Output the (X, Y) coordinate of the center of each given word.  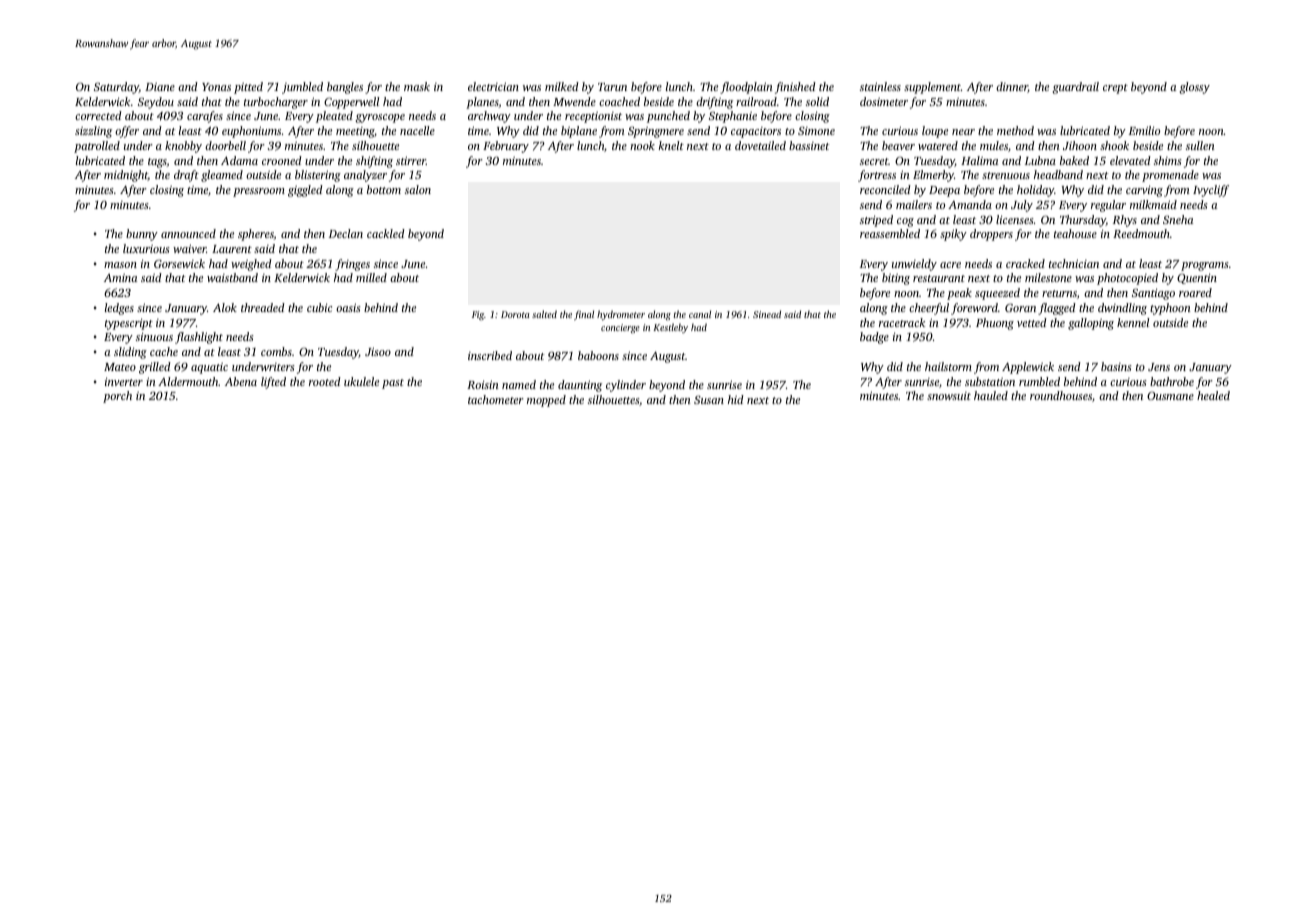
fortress (877, 176)
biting (896, 279)
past (393, 384)
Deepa (944, 191)
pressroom (259, 192)
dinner (1012, 87)
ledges (119, 309)
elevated (1130, 160)
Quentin (1197, 278)
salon (418, 189)
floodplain (746, 88)
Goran (1020, 307)
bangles (345, 88)
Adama (239, 160)
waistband (232, 277)
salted (544, 314)
